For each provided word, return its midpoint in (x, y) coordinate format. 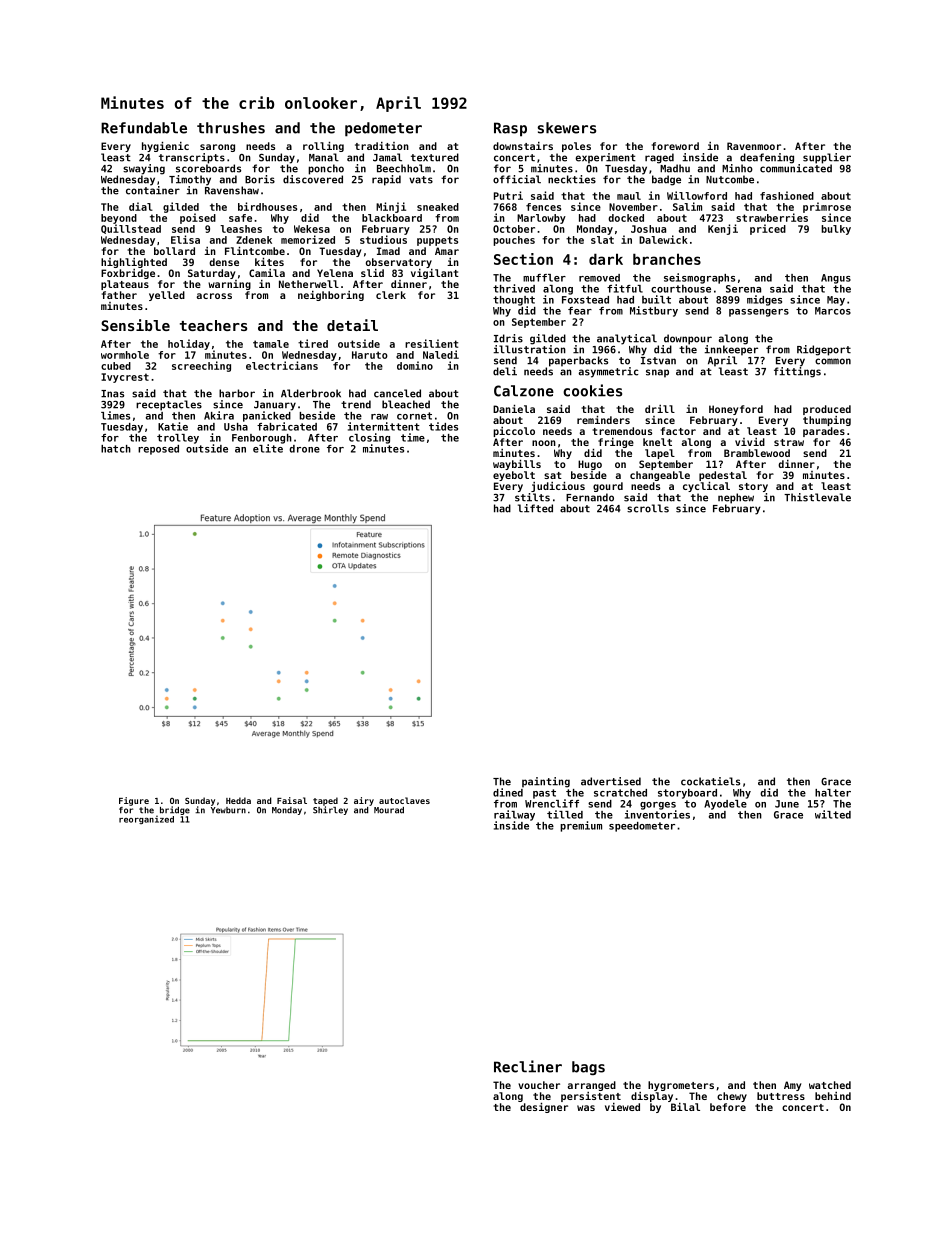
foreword (675, 146)
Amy (792, 1086)
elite (268, 448)
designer (544, 1108)
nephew (736, 498)
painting (546, 782)
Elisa (185, 239)
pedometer (383, 129)
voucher (539, 1085)
